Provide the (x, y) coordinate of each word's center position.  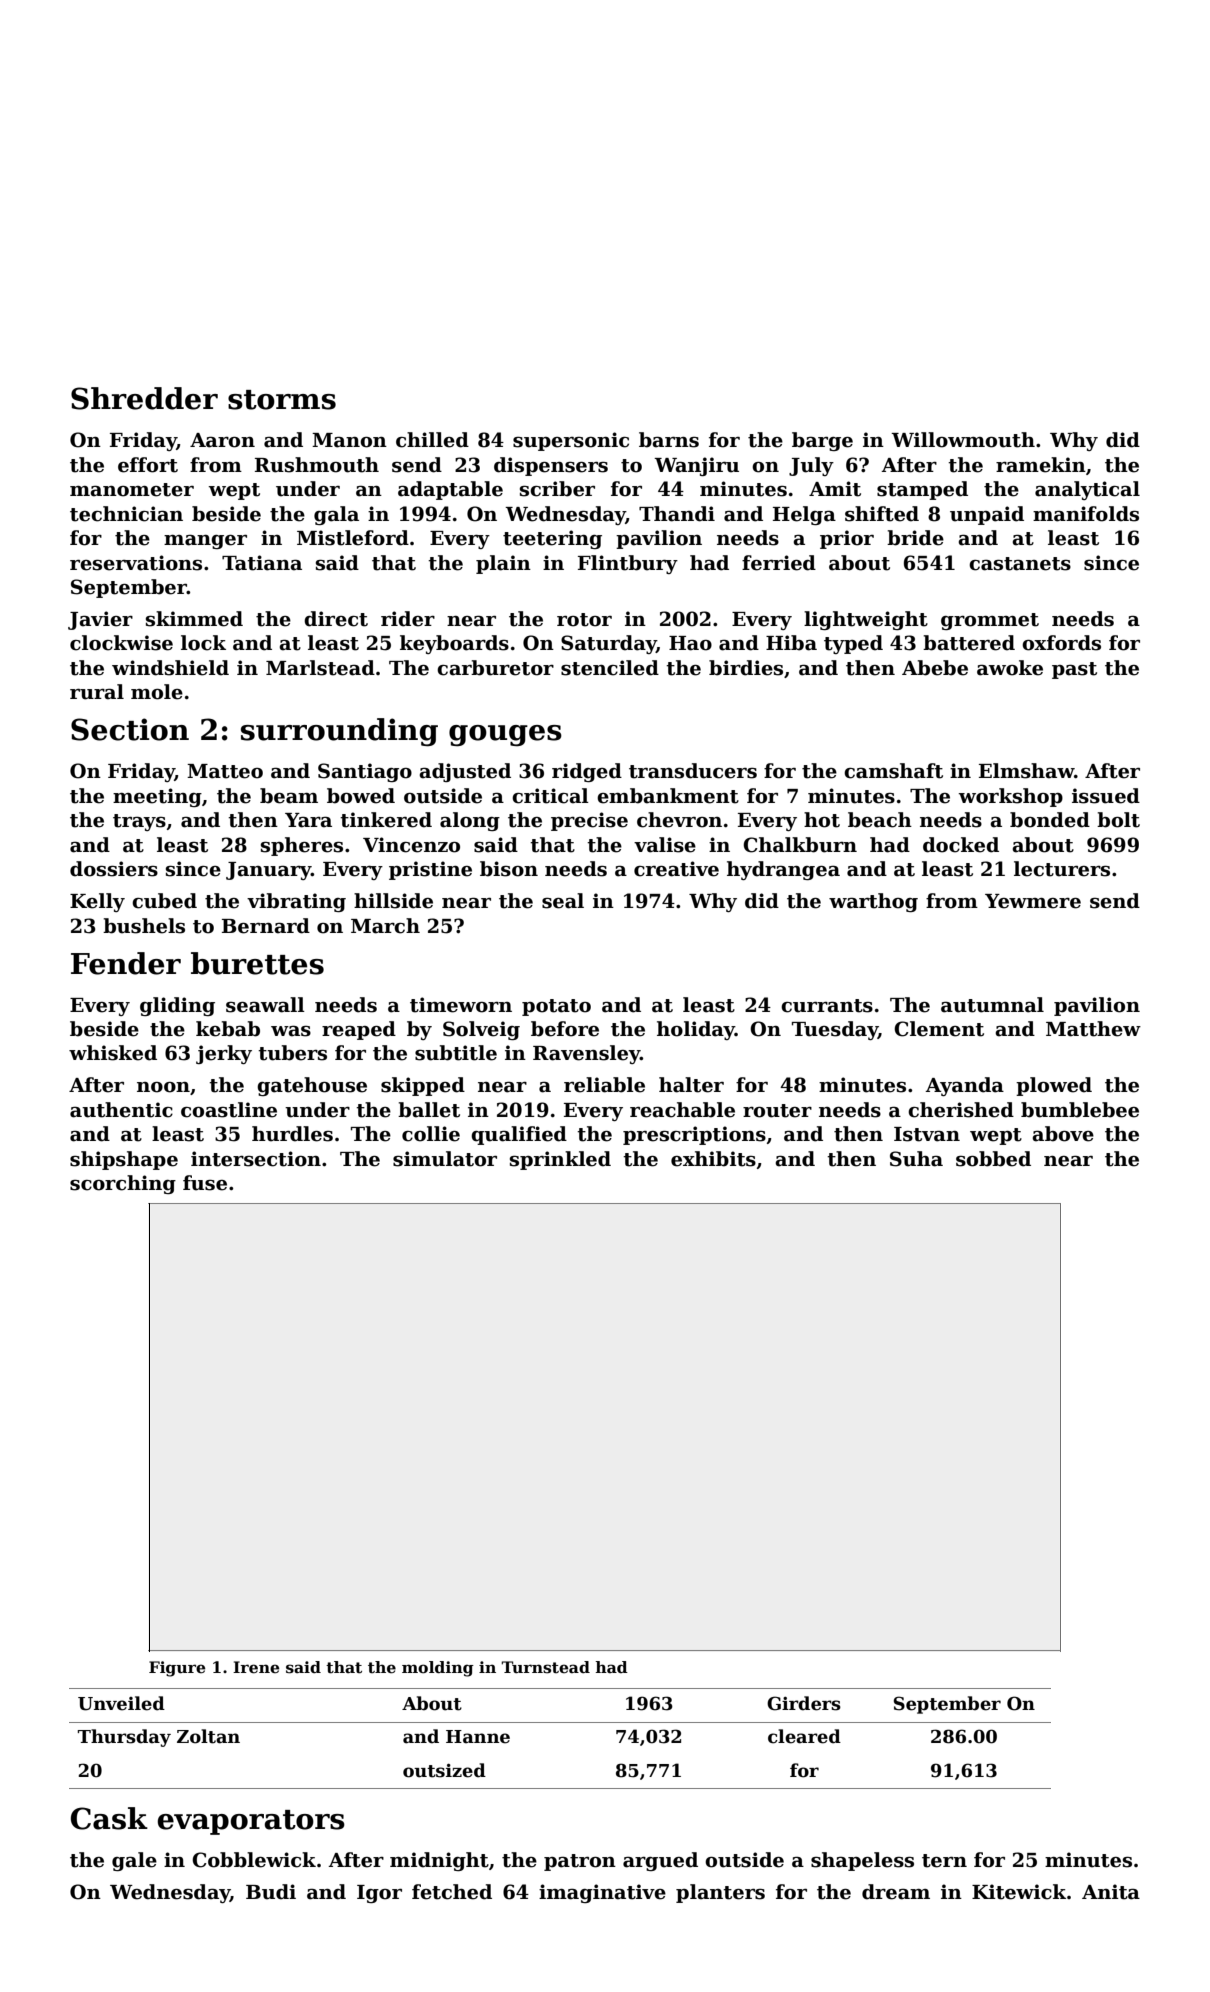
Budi (271, 1892)
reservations (136, 563)
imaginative (602, 1893)
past (1074, 670)
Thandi (677, 514)
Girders (804, 1703)
